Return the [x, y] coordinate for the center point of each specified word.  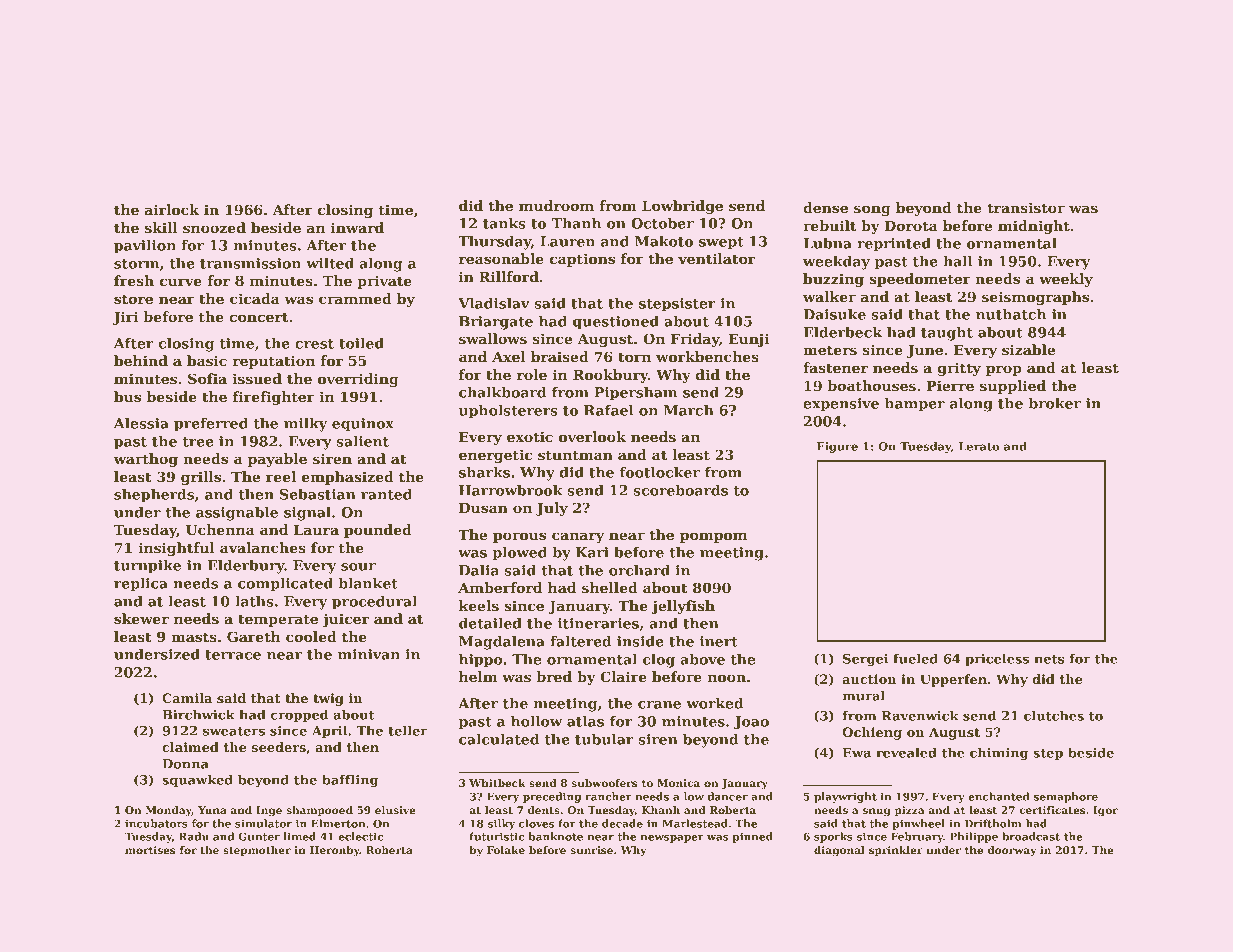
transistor [1026, 207]
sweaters [234, 731]
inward [357, 227]
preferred [211, 425]
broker [1055, 403]
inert [719, 641]
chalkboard [502, 392]
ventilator [716, 258]
